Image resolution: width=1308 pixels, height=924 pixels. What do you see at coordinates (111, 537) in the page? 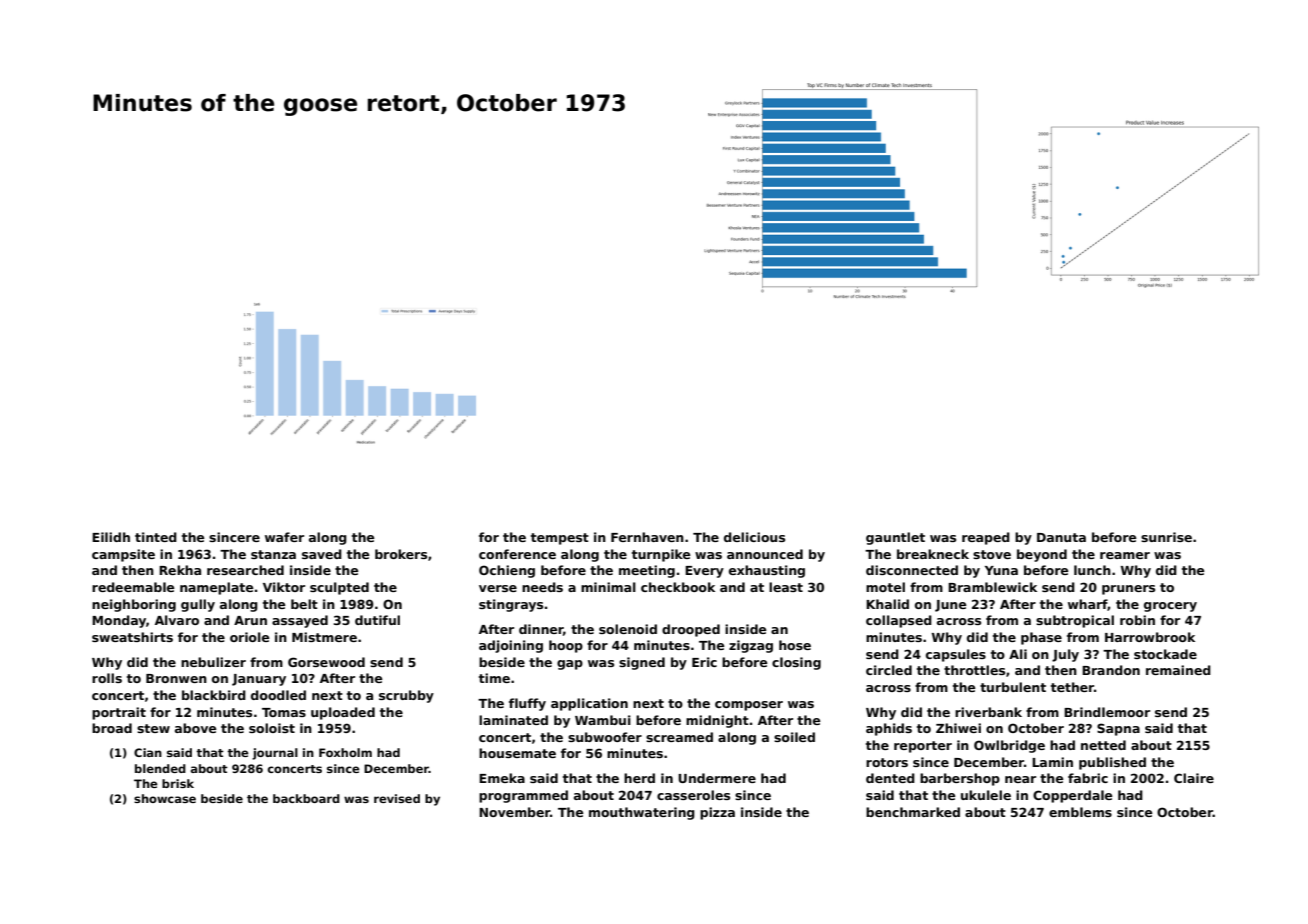
I see `Eilidh` at bounding box center [111, 537].
